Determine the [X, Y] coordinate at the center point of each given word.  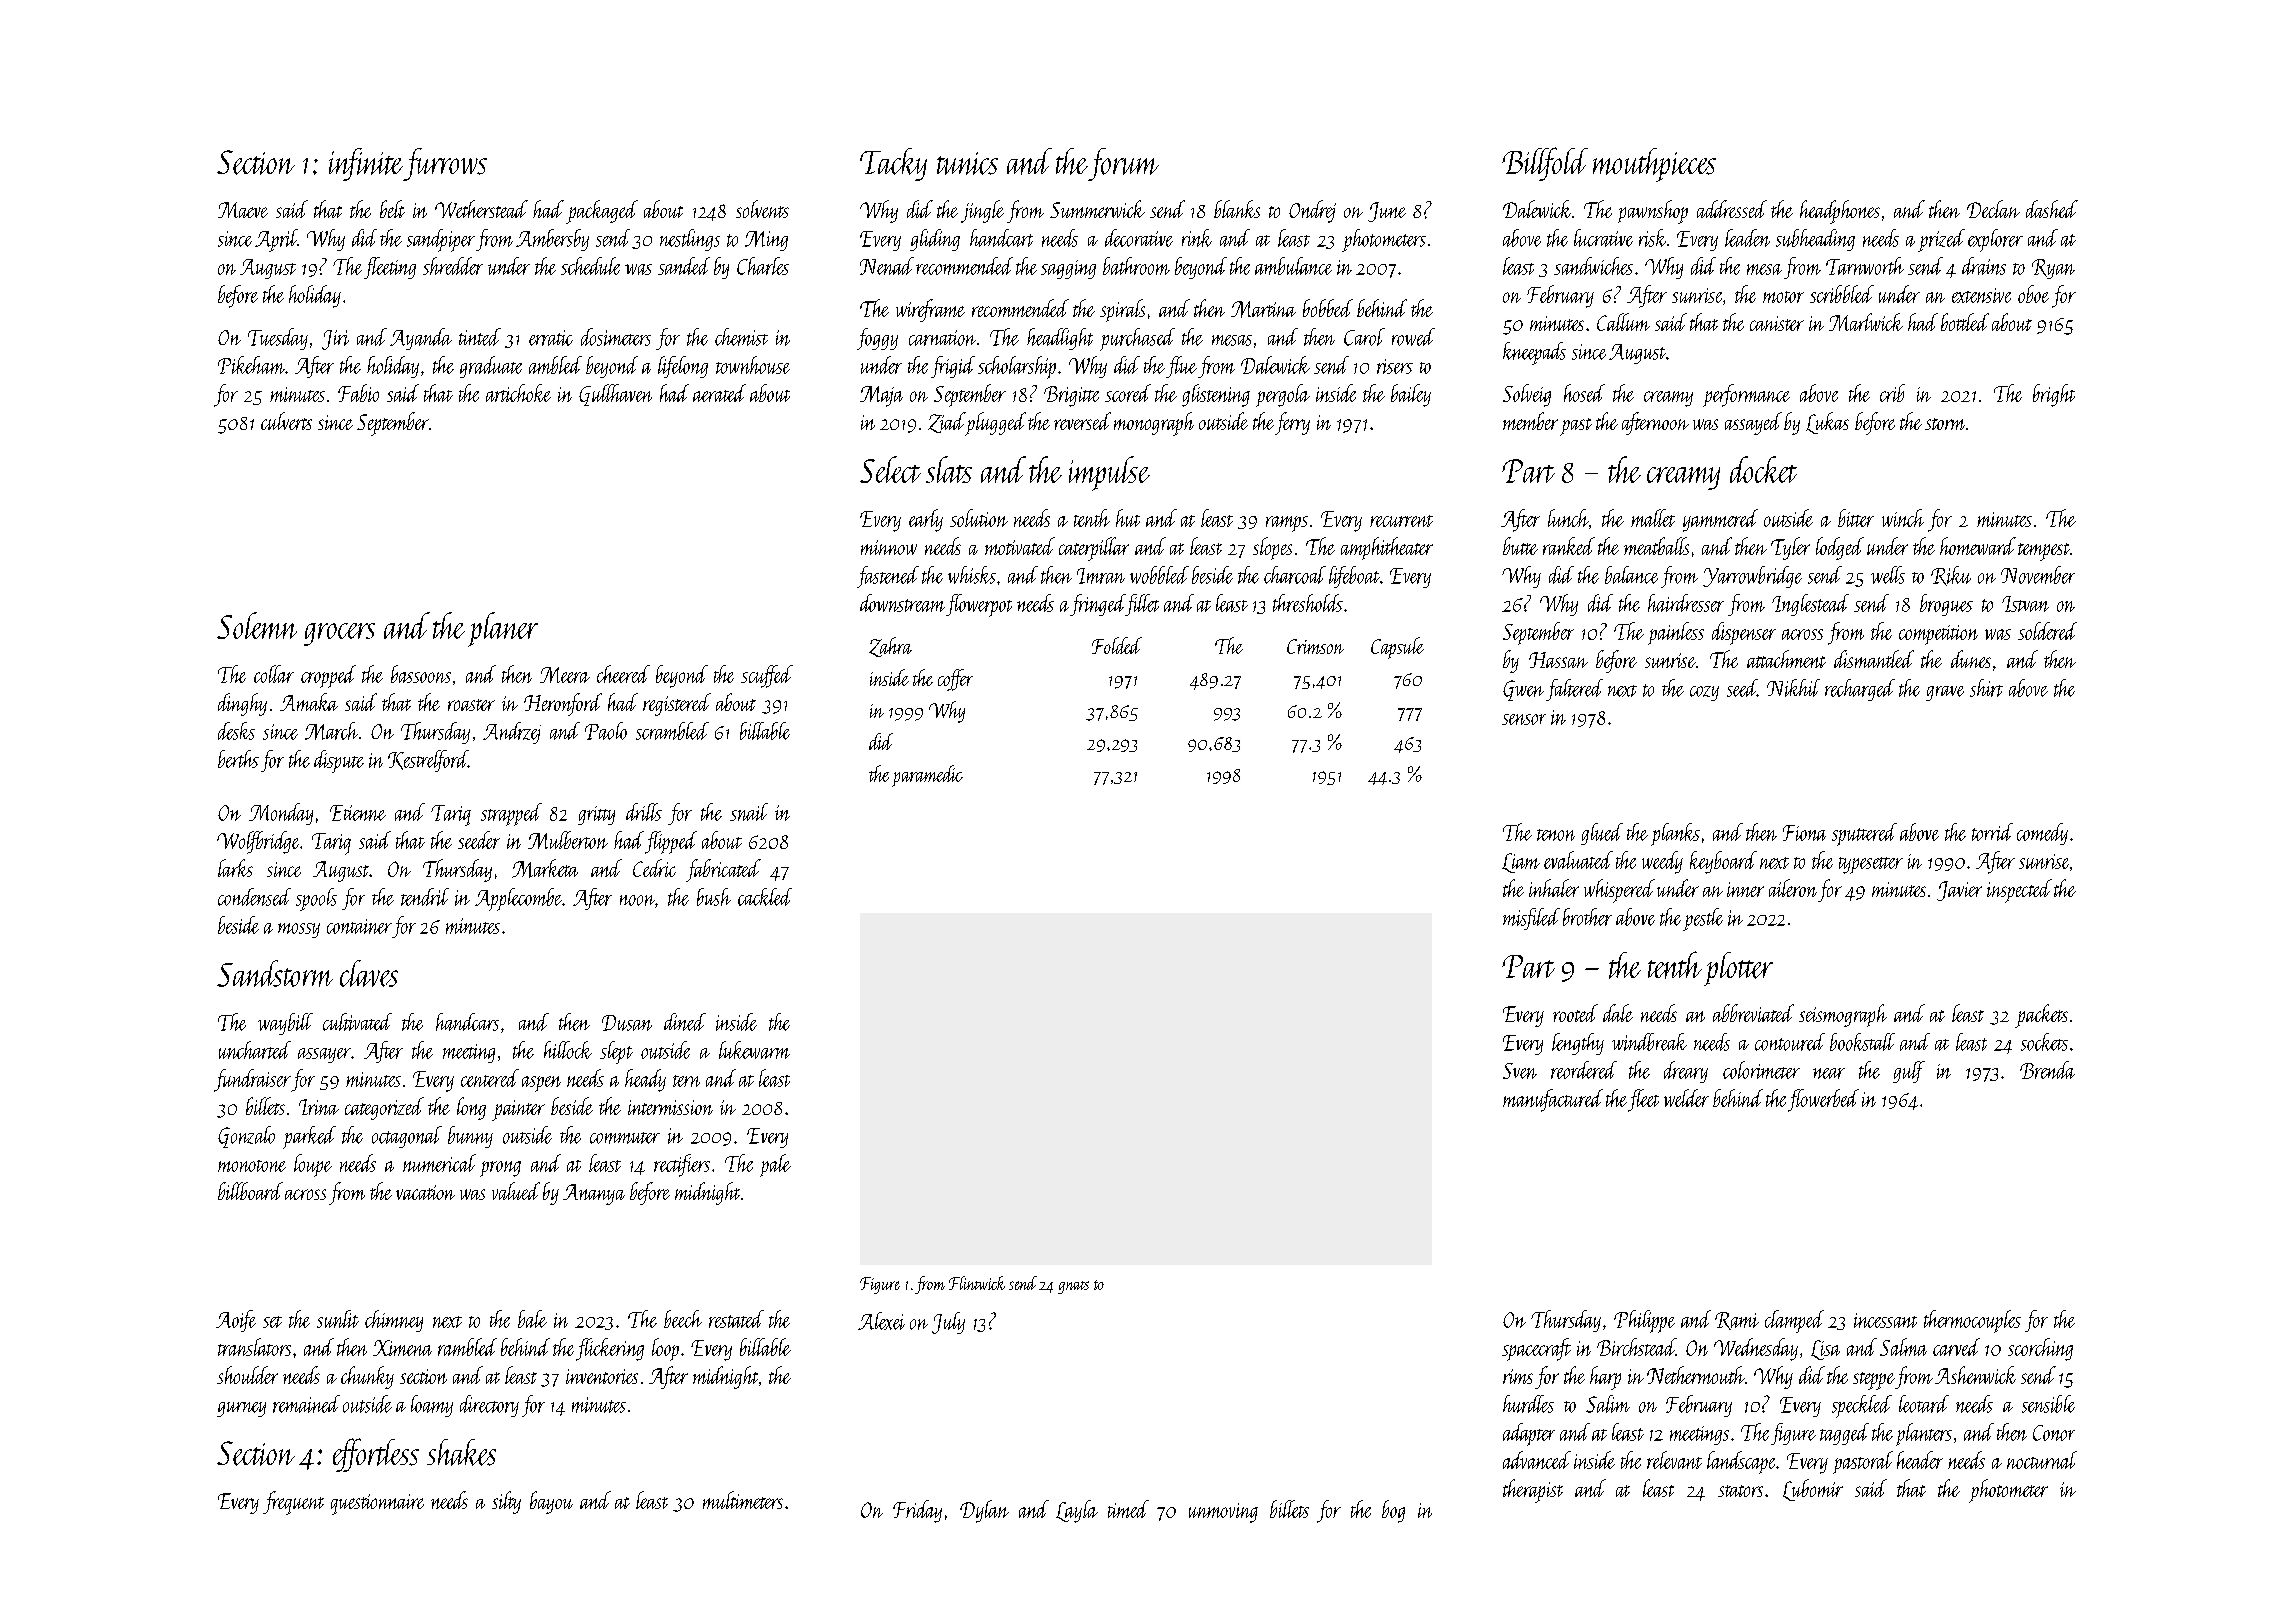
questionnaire [377, 1504]
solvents [762, 209]
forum [1123, 164]
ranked [1569, 546]
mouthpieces [1654, 165]
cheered [623, 674]
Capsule [1397, 648]
